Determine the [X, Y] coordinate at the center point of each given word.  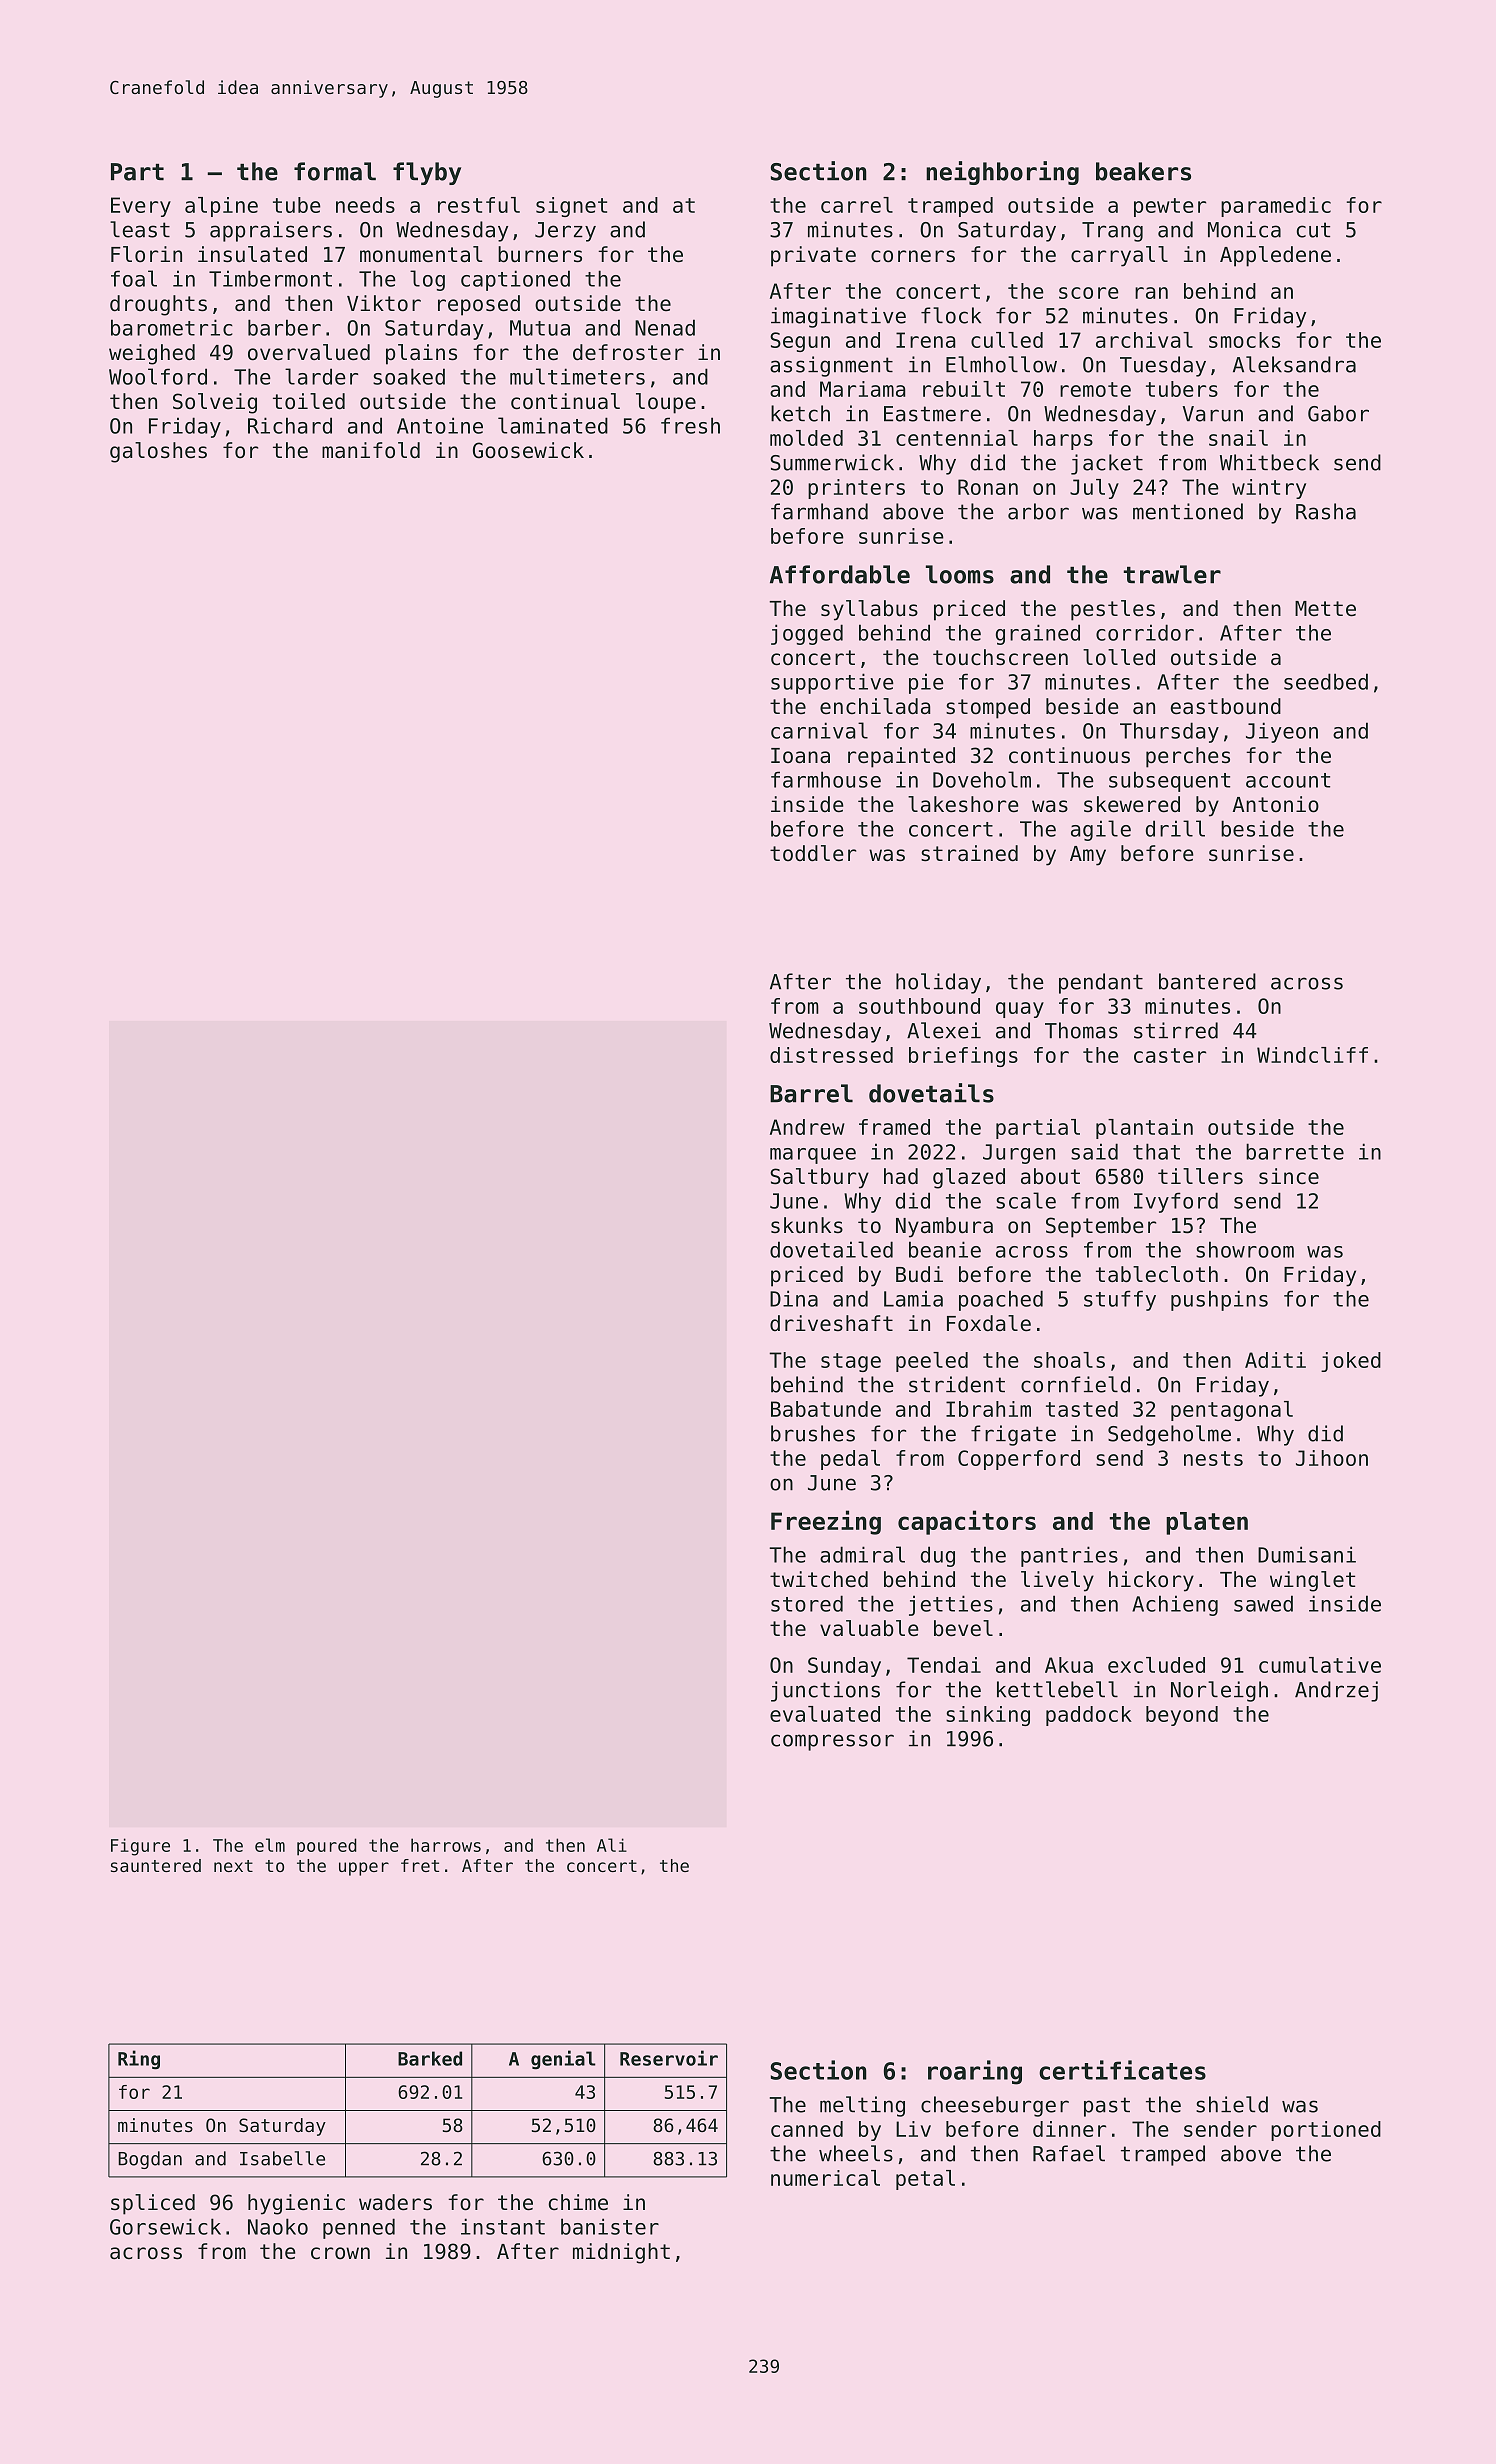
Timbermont [270, 278]
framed [894, 1127]
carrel [857, 205]
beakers [1143, 171]
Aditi [1275, 1360]
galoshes [158, 452]
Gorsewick [165, 2226]
